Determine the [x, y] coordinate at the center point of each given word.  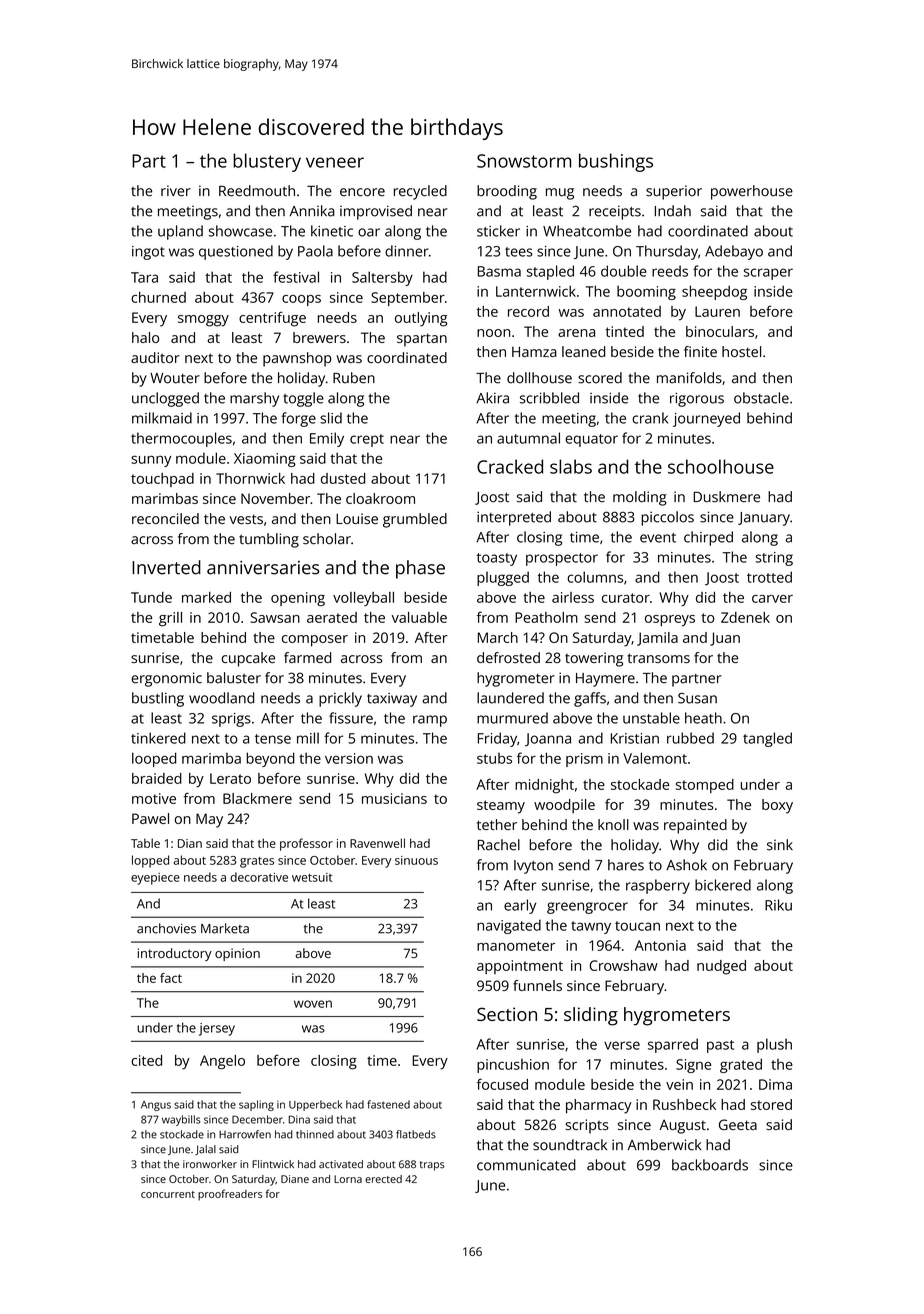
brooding [507, 192]
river [176, 191]
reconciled [165, 518]
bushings [616, 162]
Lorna [348, 1179]
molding [640, 498]
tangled [767, 739]
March [498, 637]
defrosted [508, 657]
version [349, 758]
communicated [526, 1165]
